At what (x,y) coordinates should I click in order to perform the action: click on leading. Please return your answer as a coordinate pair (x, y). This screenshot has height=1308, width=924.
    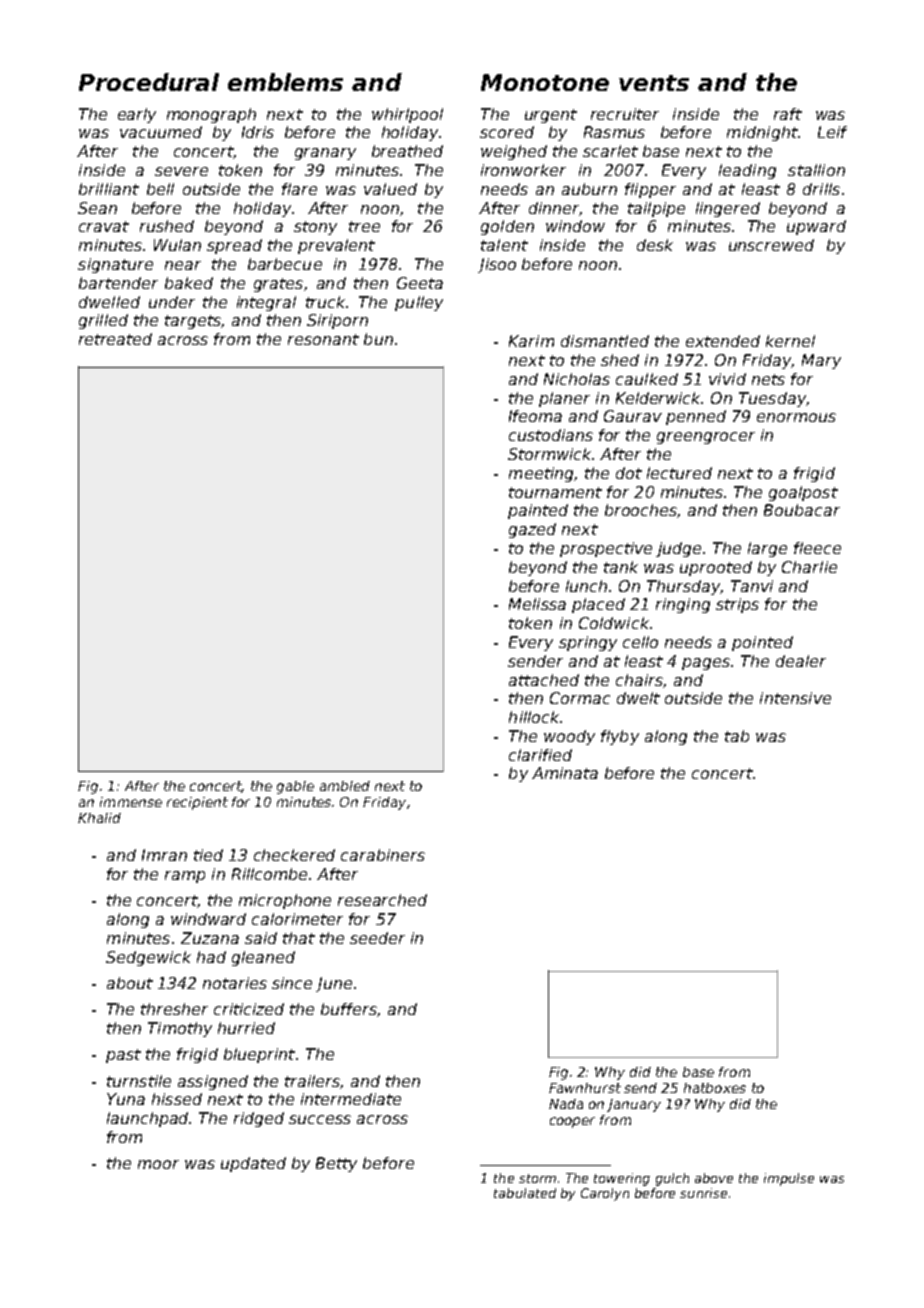
    Looking at the image, I should click on (747, 171).
